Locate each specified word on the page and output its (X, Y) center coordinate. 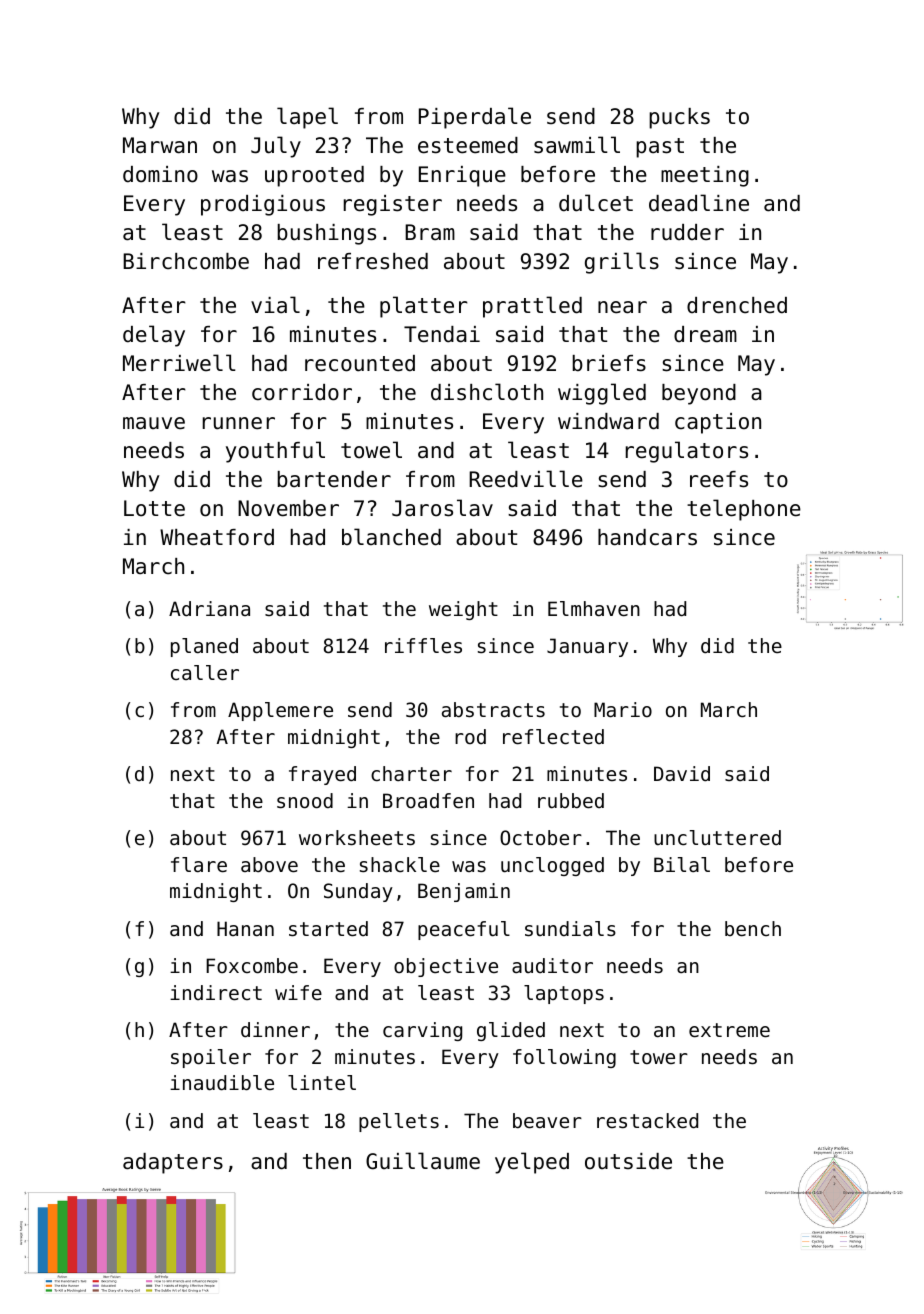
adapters (173, 1163)
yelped (532, 1163)
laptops (564, 994)
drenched (737, 305)
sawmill (577, 145)
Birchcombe (186, 261)
